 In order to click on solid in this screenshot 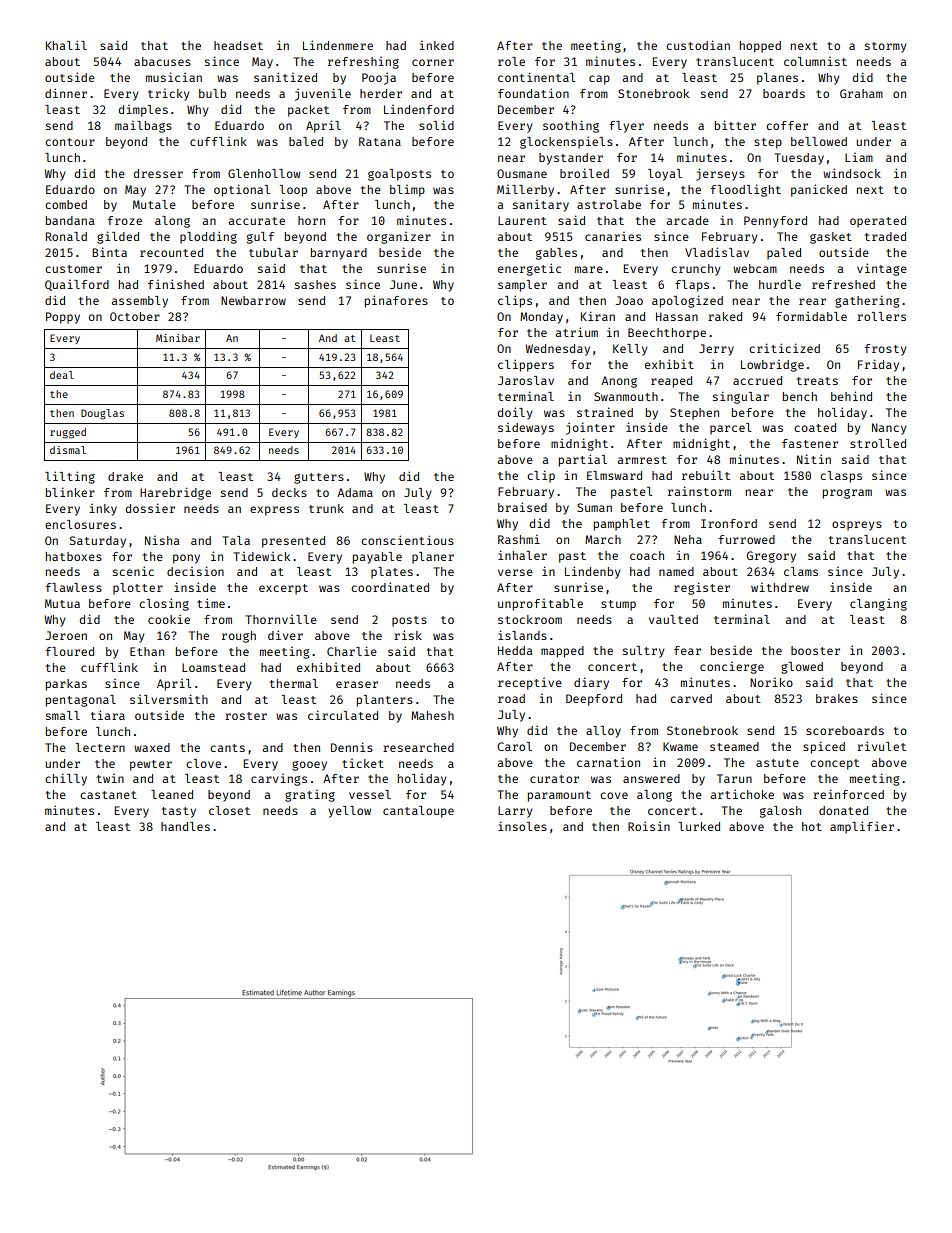, I will do `click(436, 125)`.
